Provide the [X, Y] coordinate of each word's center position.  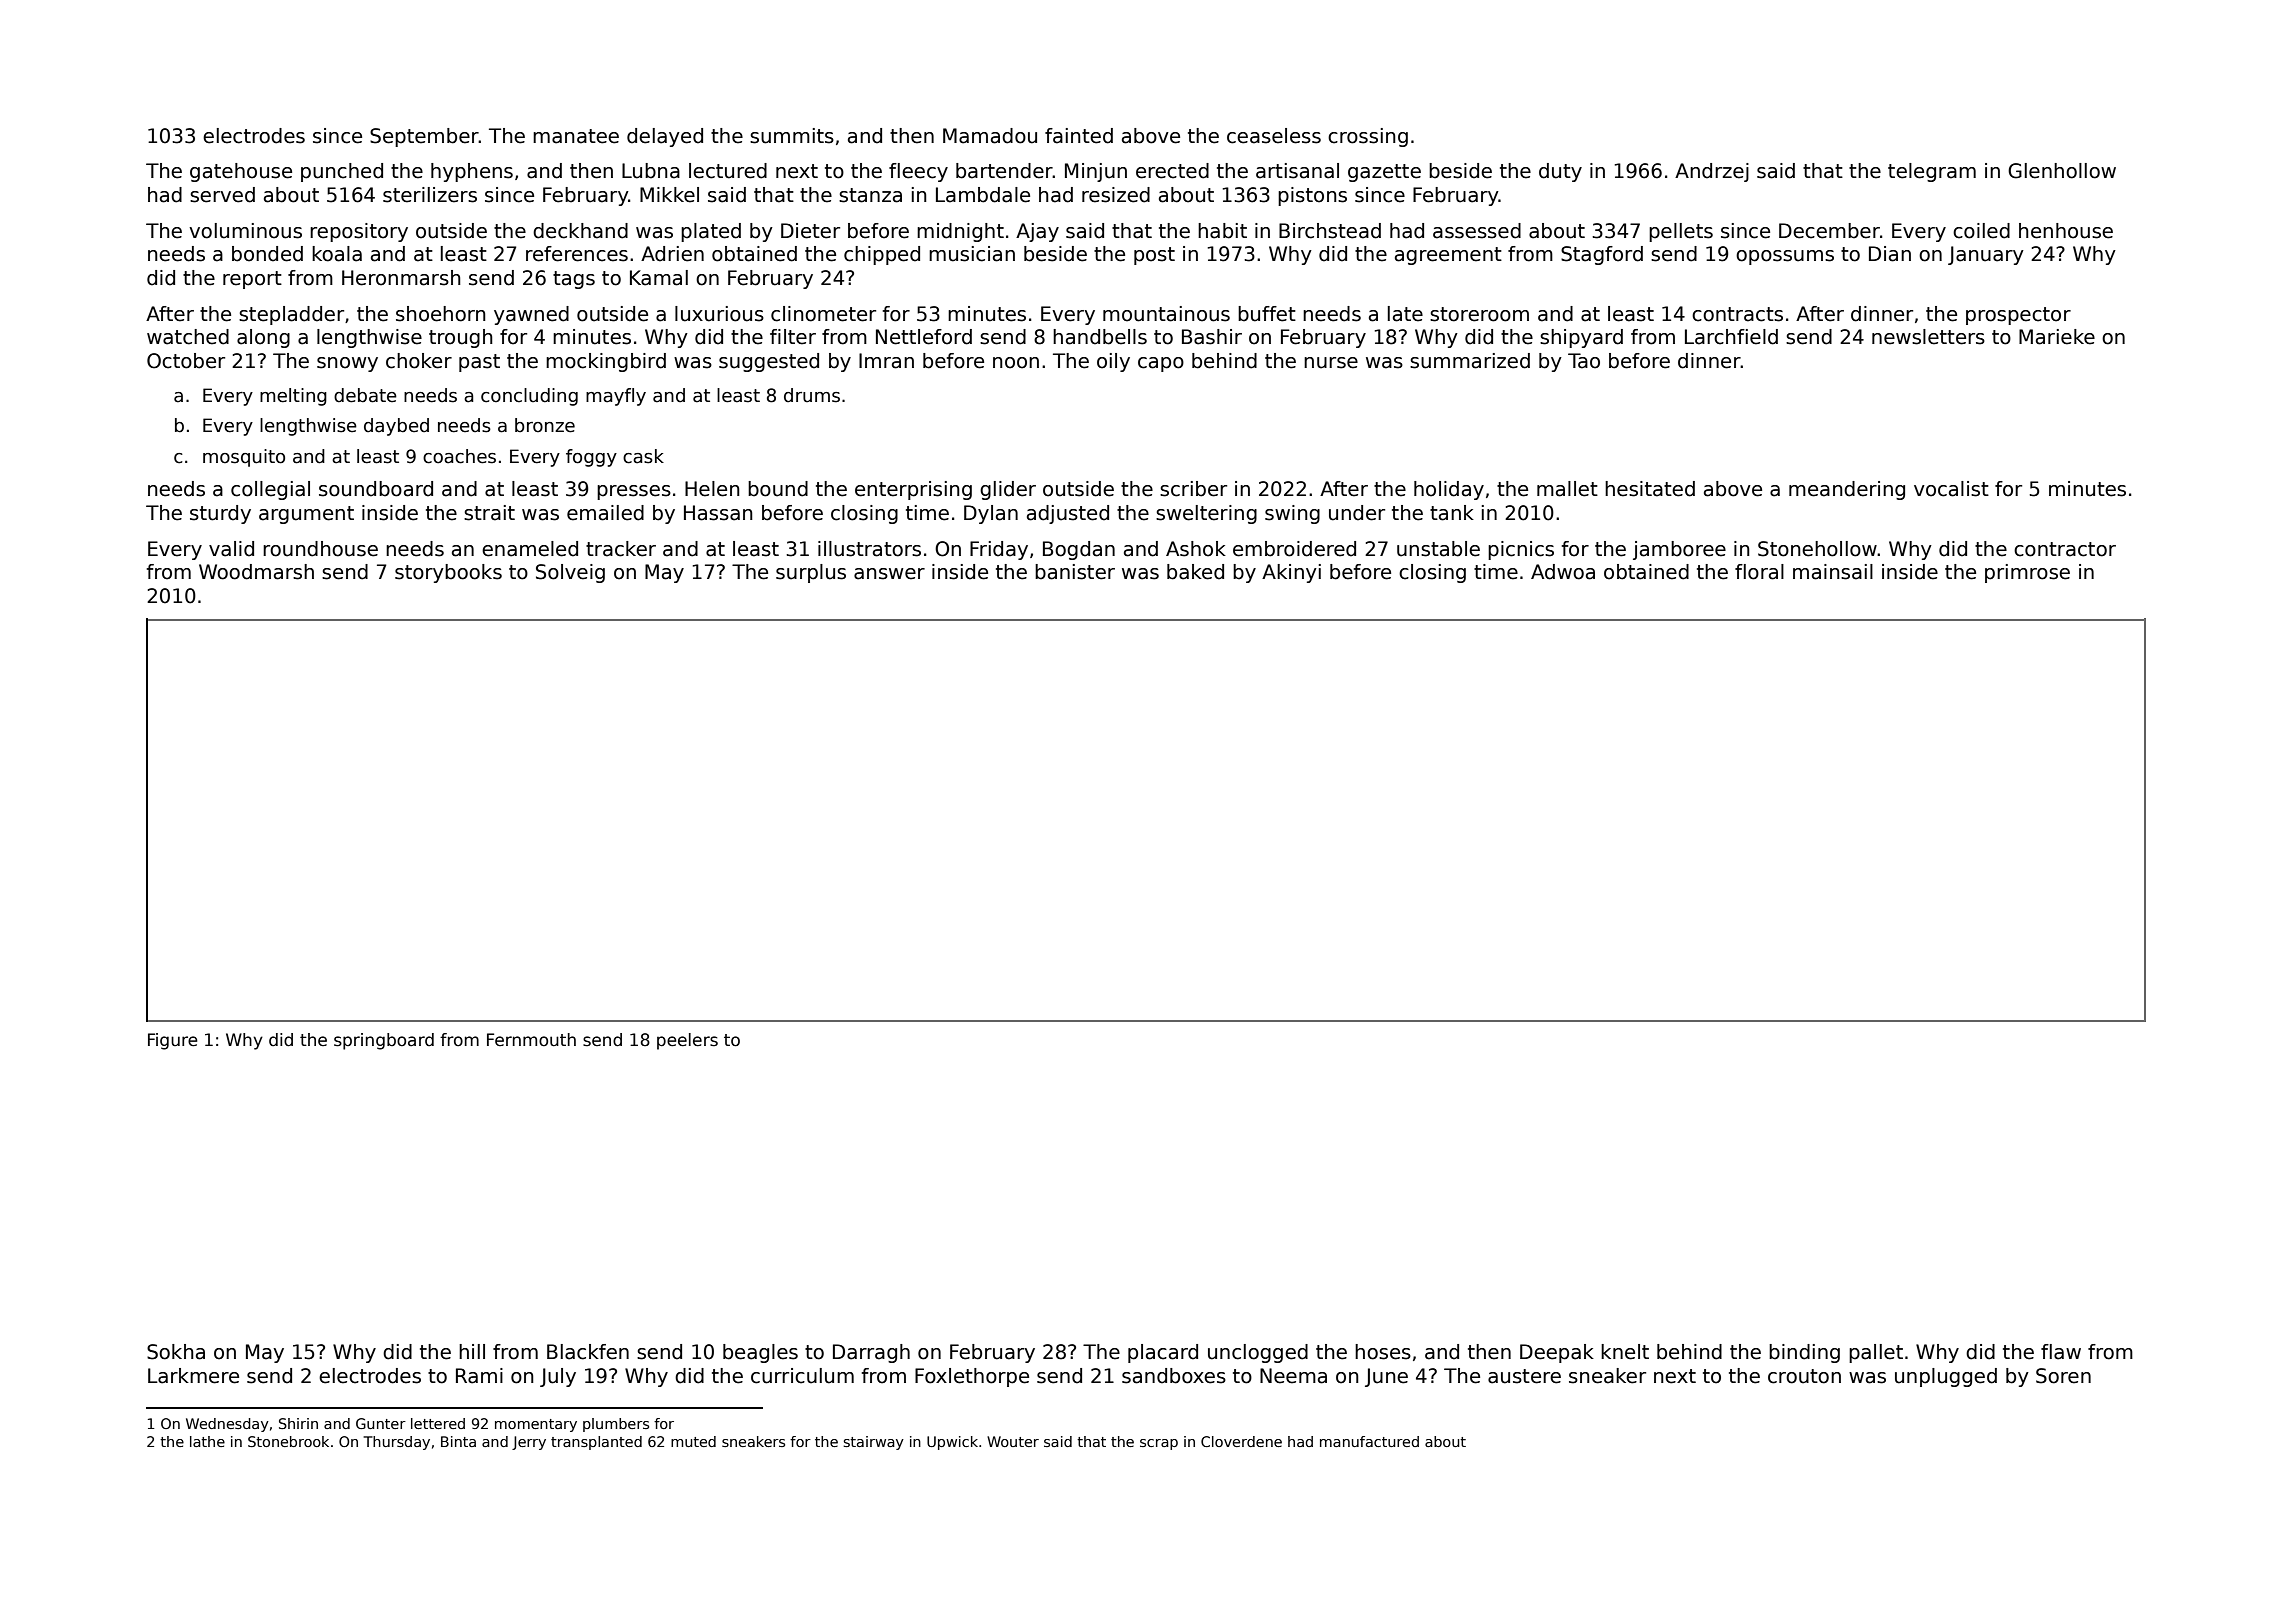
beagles [760, 1353]
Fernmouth [531, 1040]
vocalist [1951, 489]
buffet [1267, 314]
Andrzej [1712, 172]
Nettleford [924, 337]
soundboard [376, 489]
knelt [1625, 1352]
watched [188, 337]
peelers [687, 1041]
